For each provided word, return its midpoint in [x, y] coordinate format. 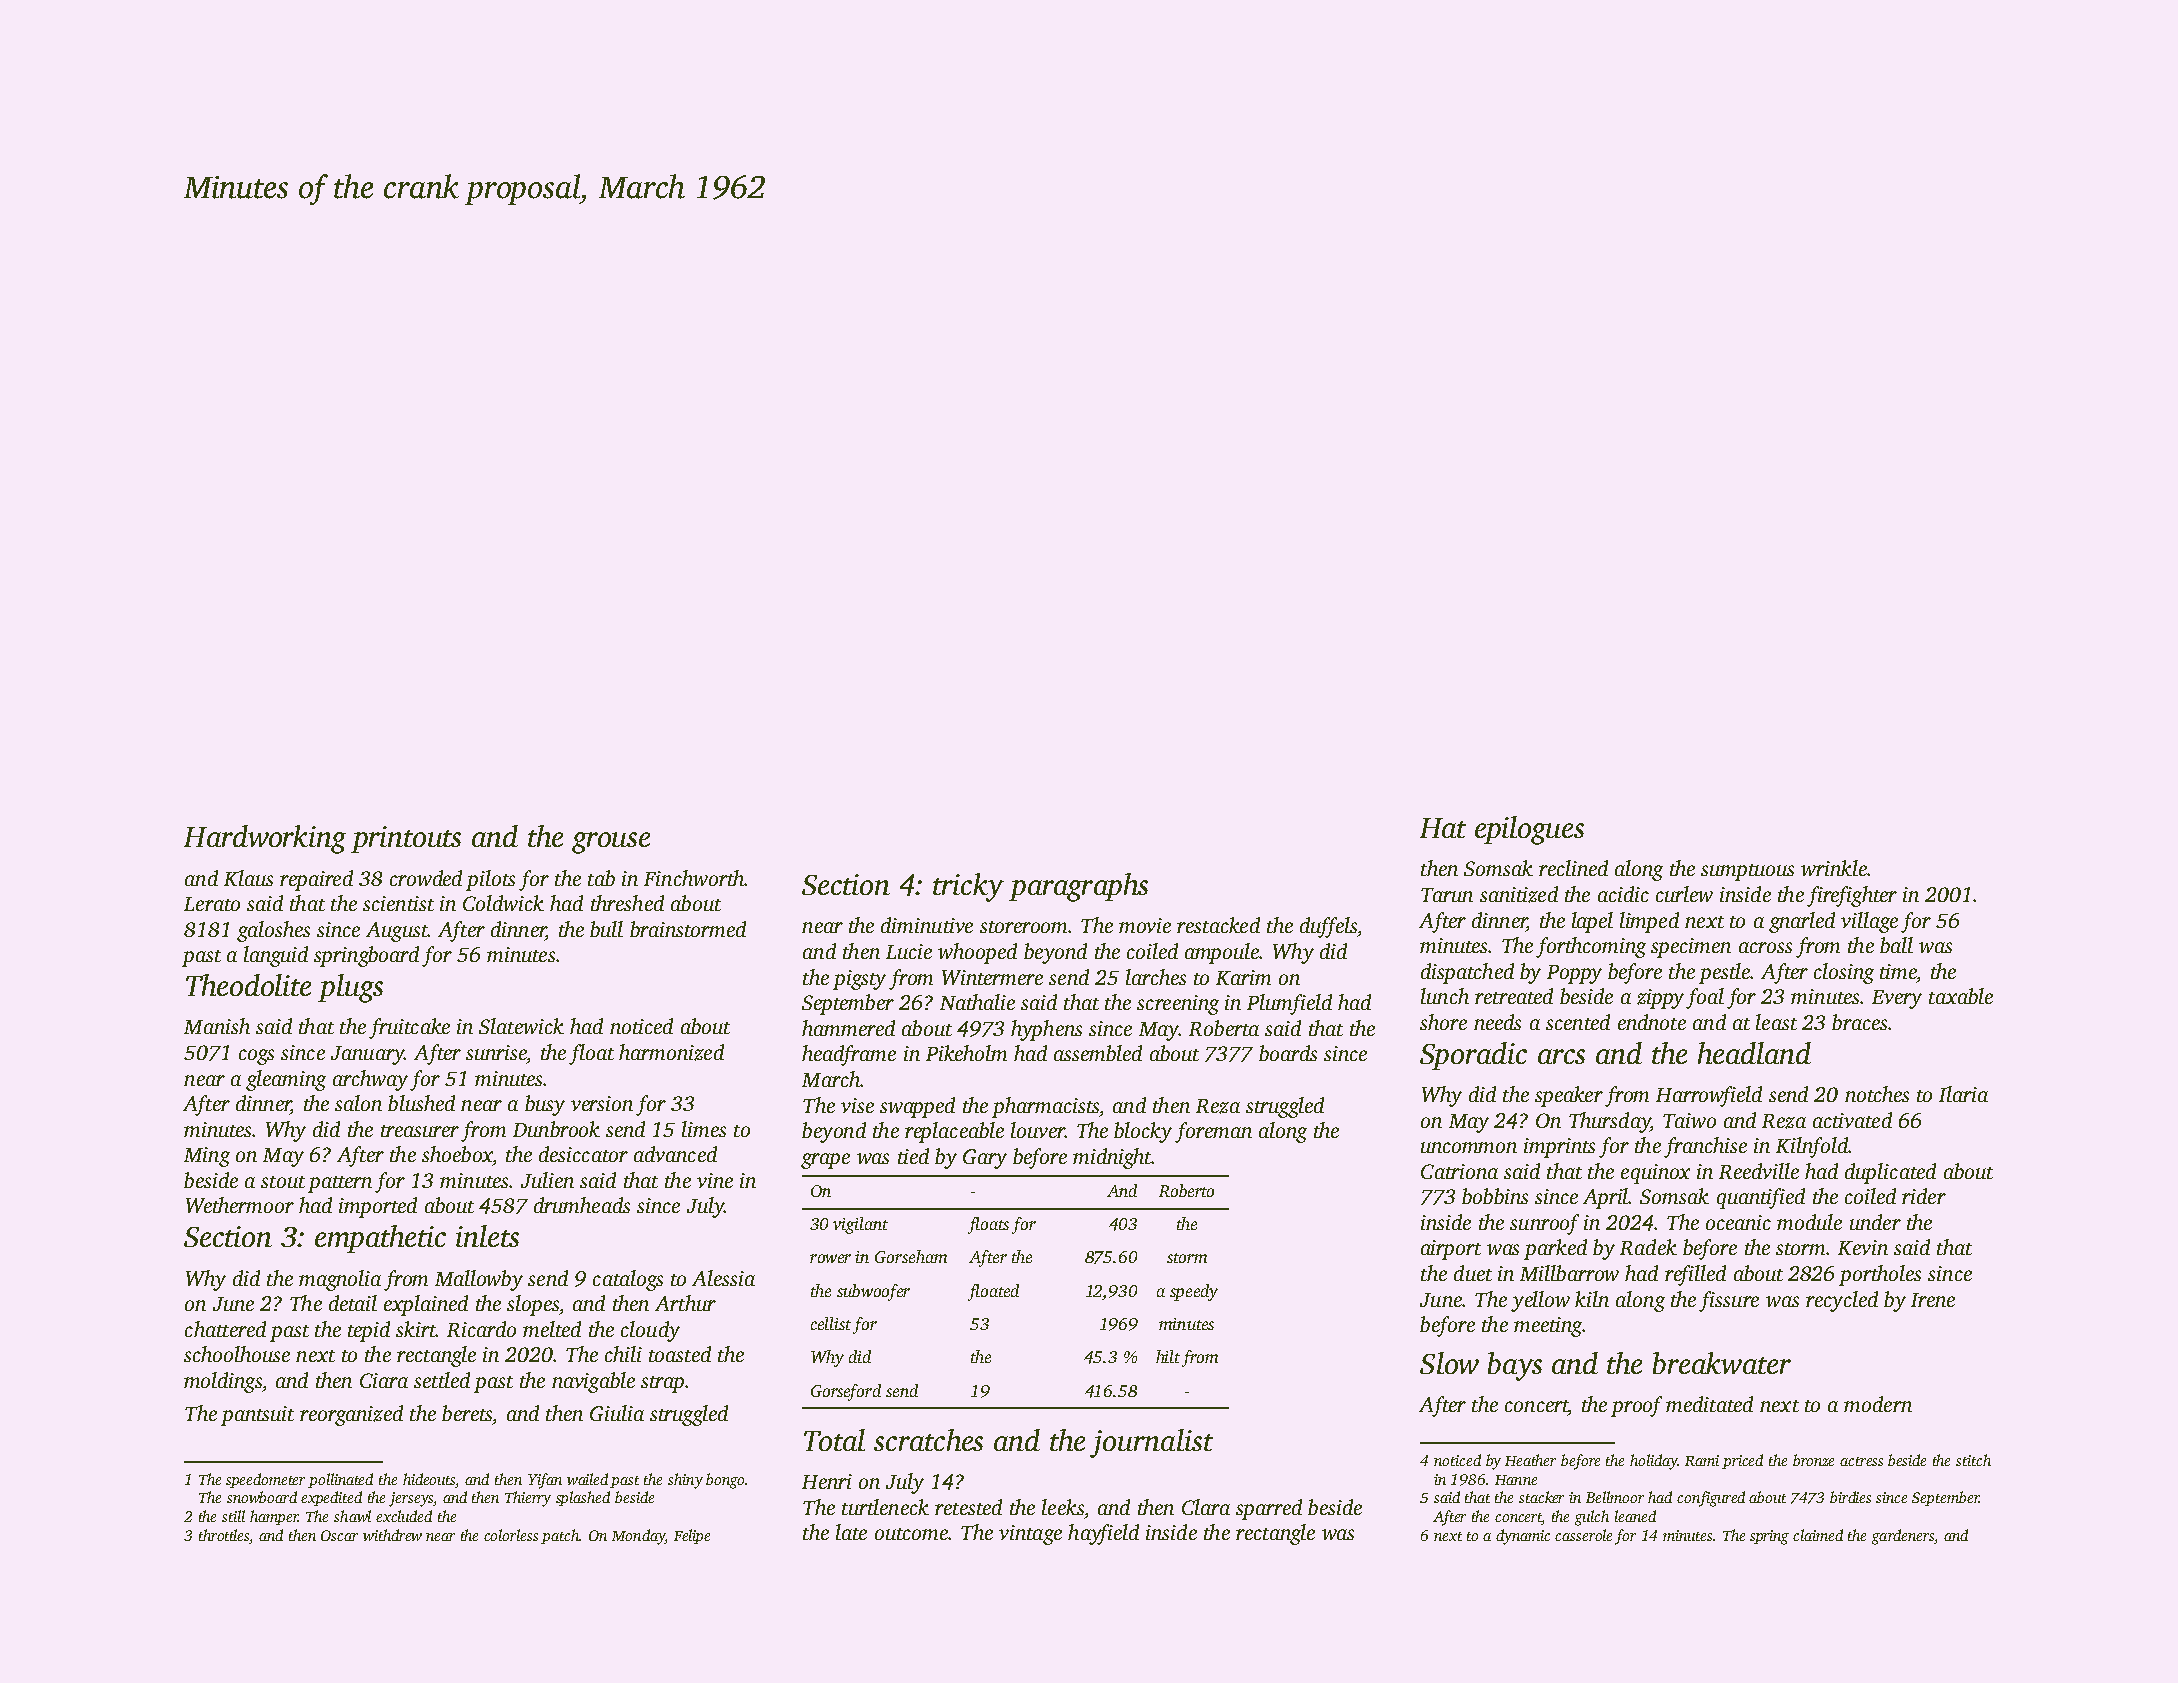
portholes [1880, 1275]
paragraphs [1078, 887]
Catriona [1459, 1171]
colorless [511, 1535]
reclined [1573, 868]
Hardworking [265, 839]
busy [545, 1105]
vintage [1030, 1535]
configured [1711, 1499]
